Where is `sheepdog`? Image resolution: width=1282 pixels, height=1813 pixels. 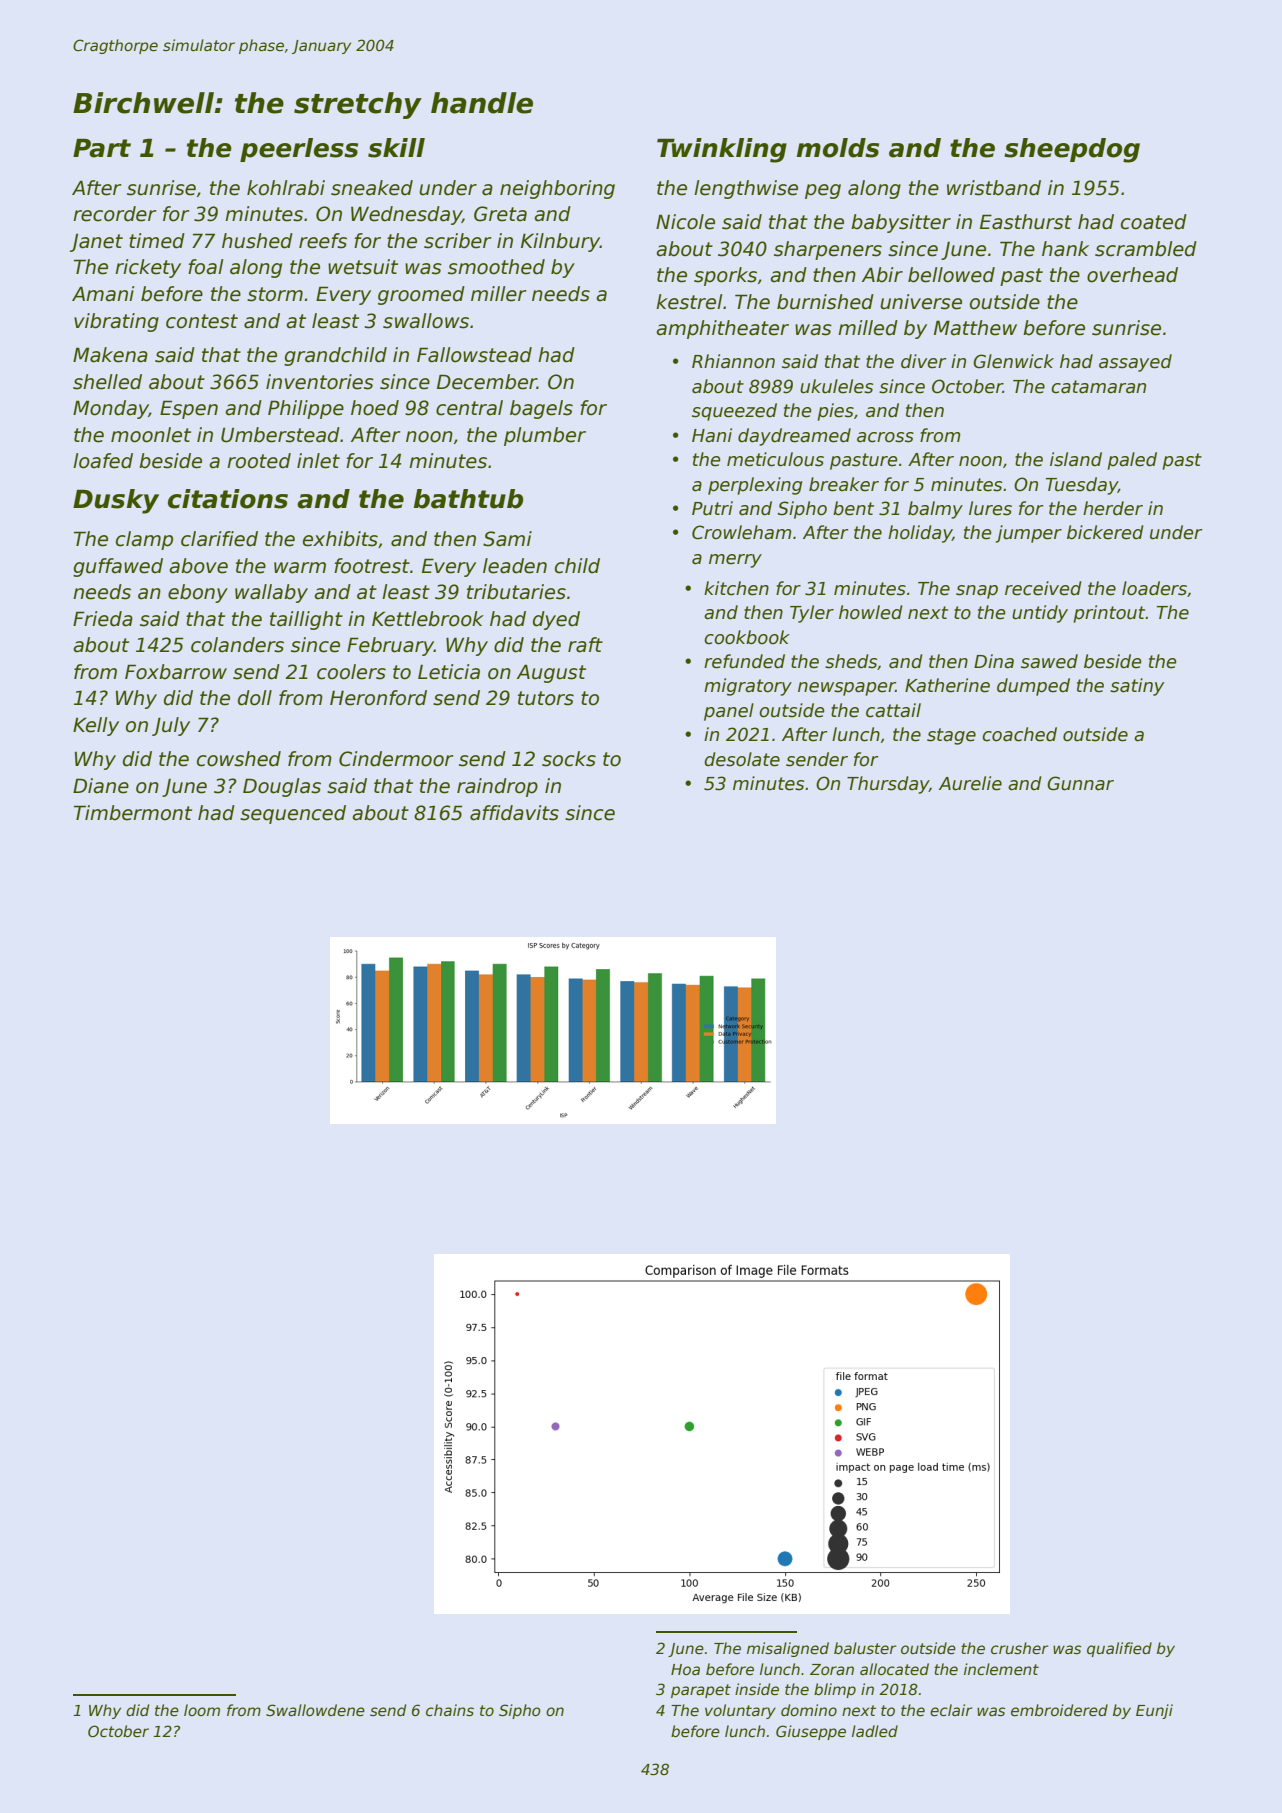 sheepdog is located at coordinates (1072, 150).
